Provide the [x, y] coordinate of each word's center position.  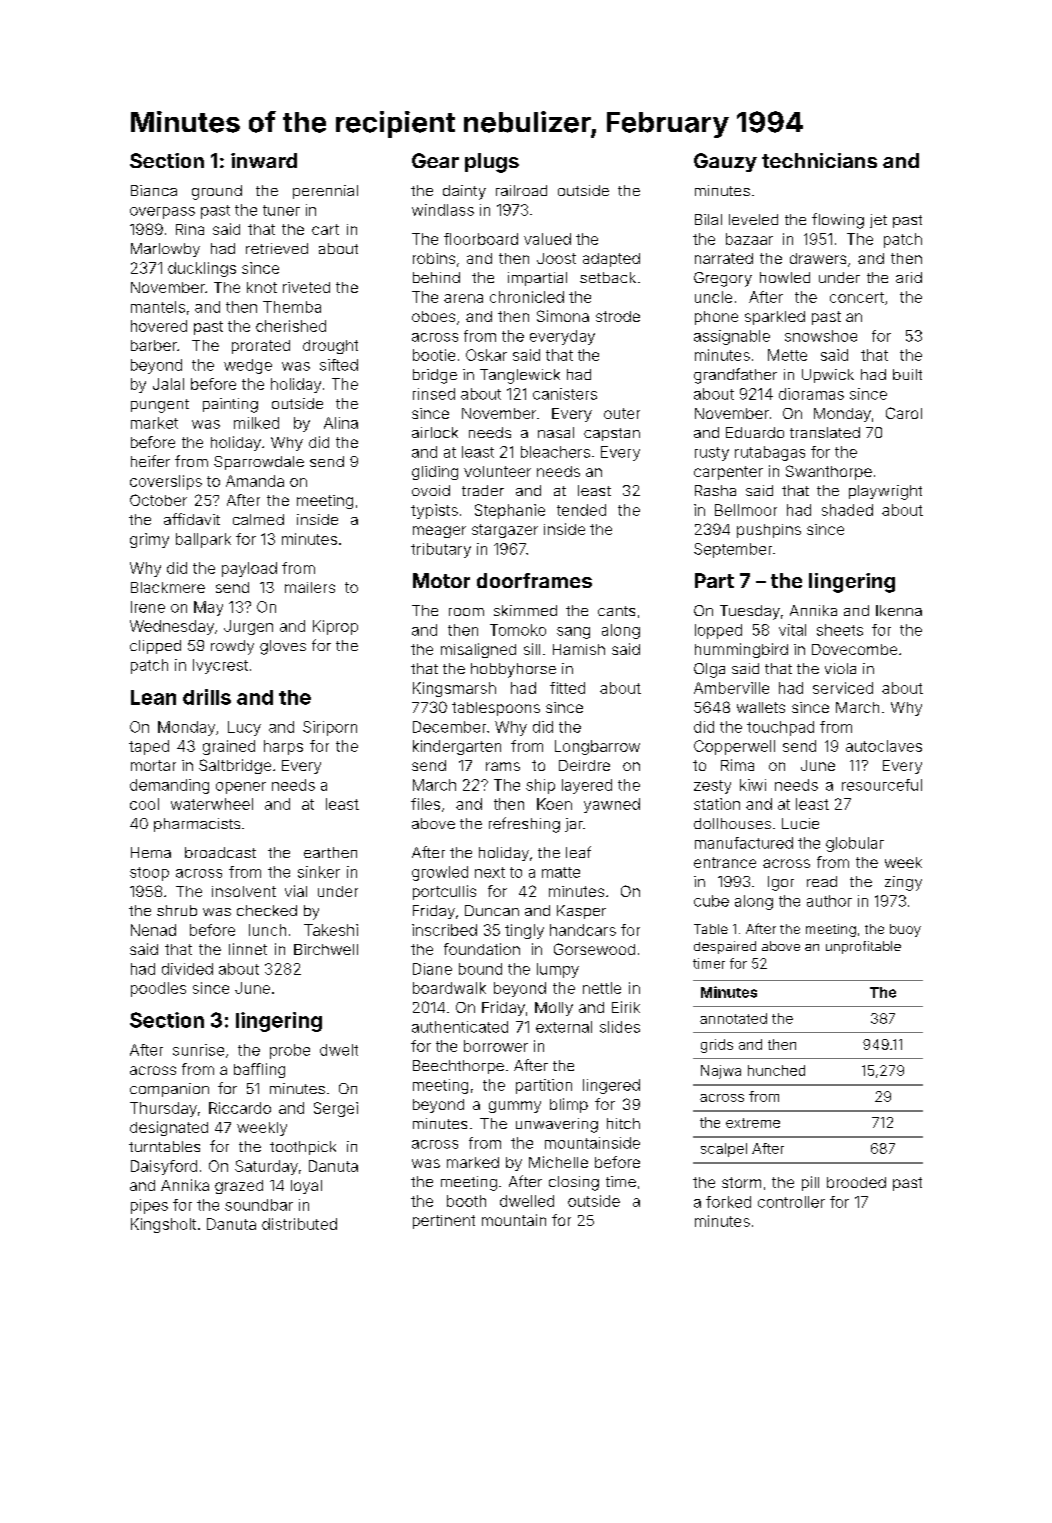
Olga [709, 670]
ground [217, 192]
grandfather [735, 376]
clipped [155, 647]
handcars [583, 930]
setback [608, 277]
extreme [753, 1123]
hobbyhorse [513, 670]
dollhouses [732, 823]
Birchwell [326, 949]
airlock [435, 432]
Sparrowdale [259, 463]
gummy [515, 1107]
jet [878, 221]
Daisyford [164, 1167]
